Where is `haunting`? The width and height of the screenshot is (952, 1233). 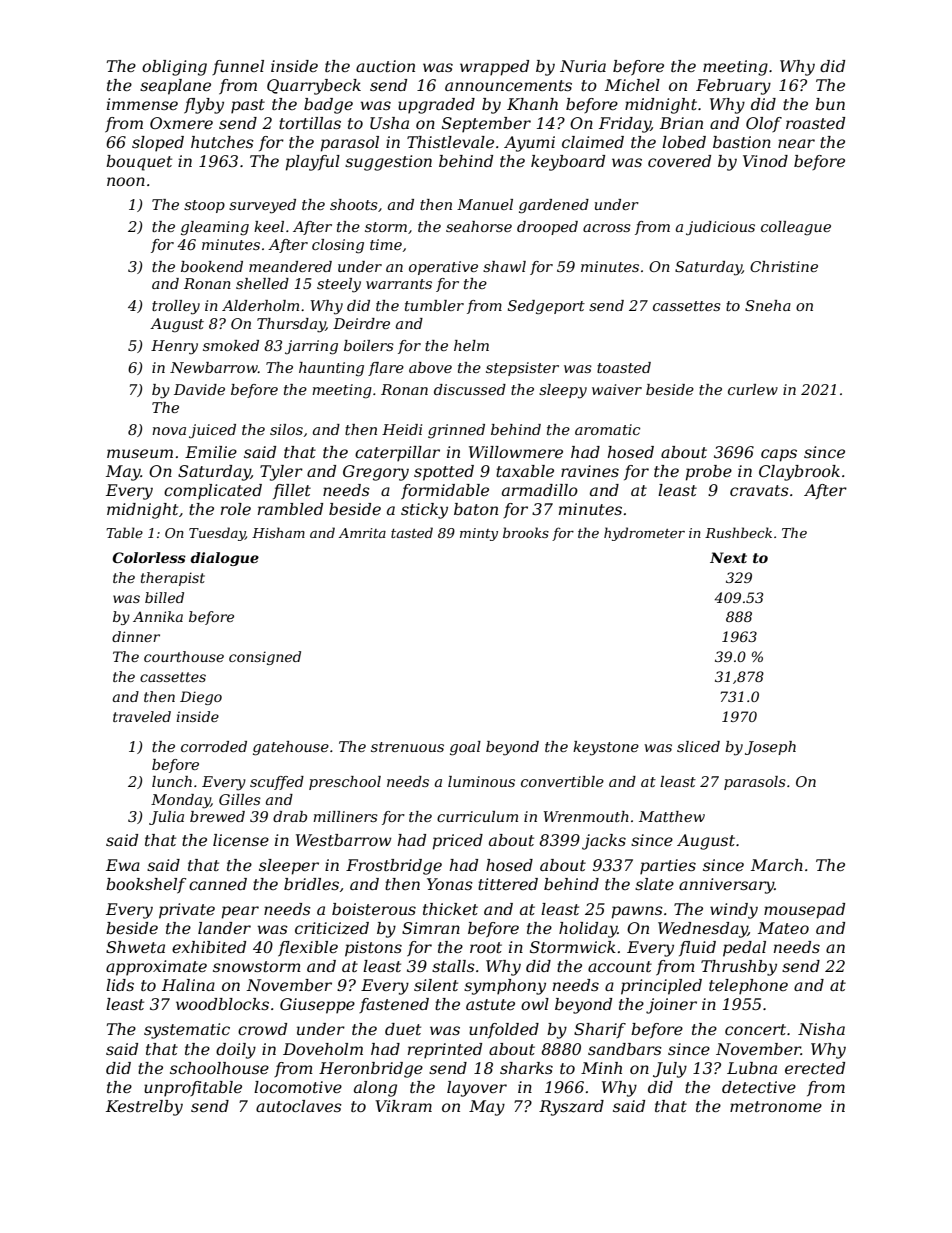
haunting is located at coordinates (331, 369).
